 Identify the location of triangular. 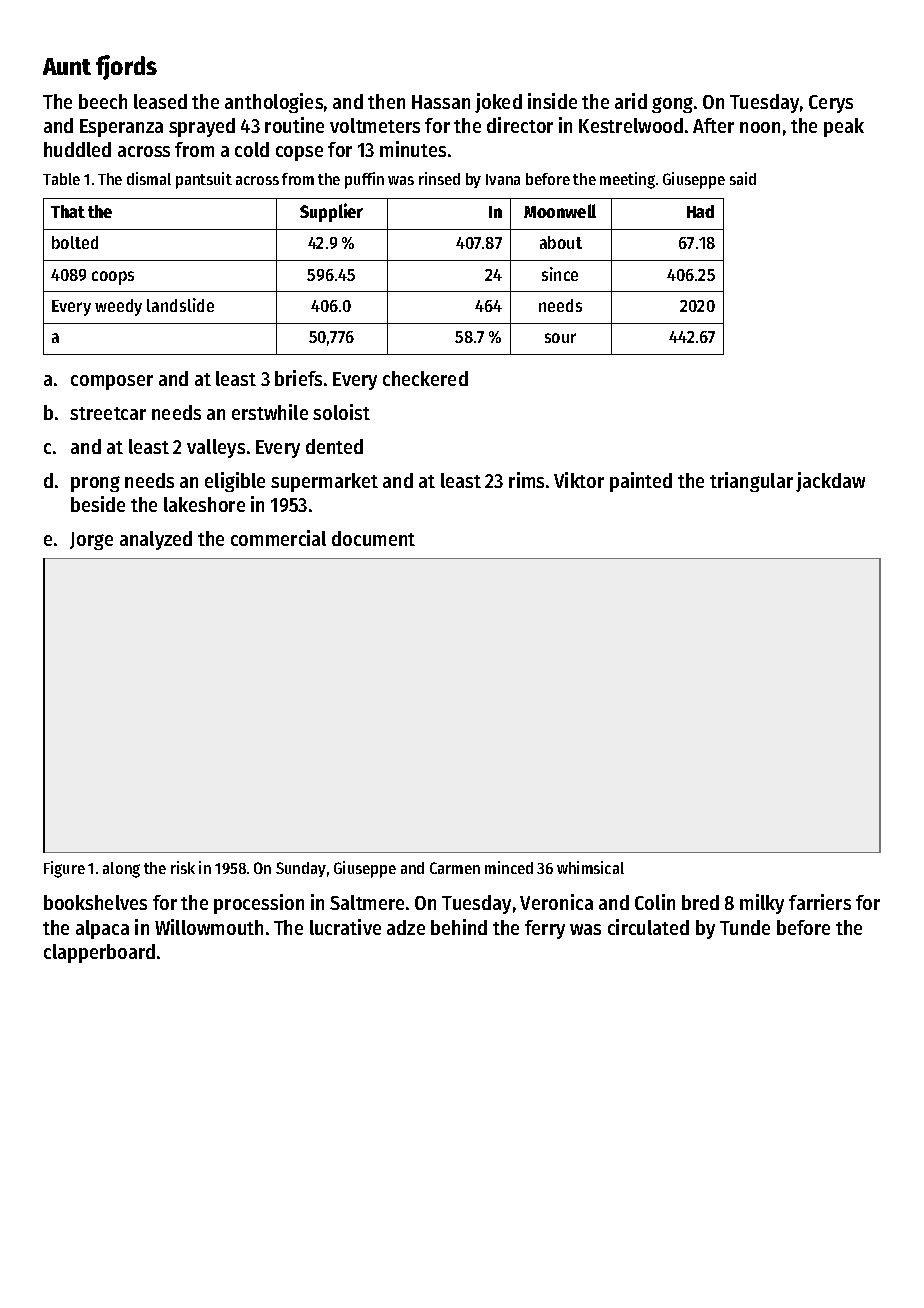
(751, 482).
